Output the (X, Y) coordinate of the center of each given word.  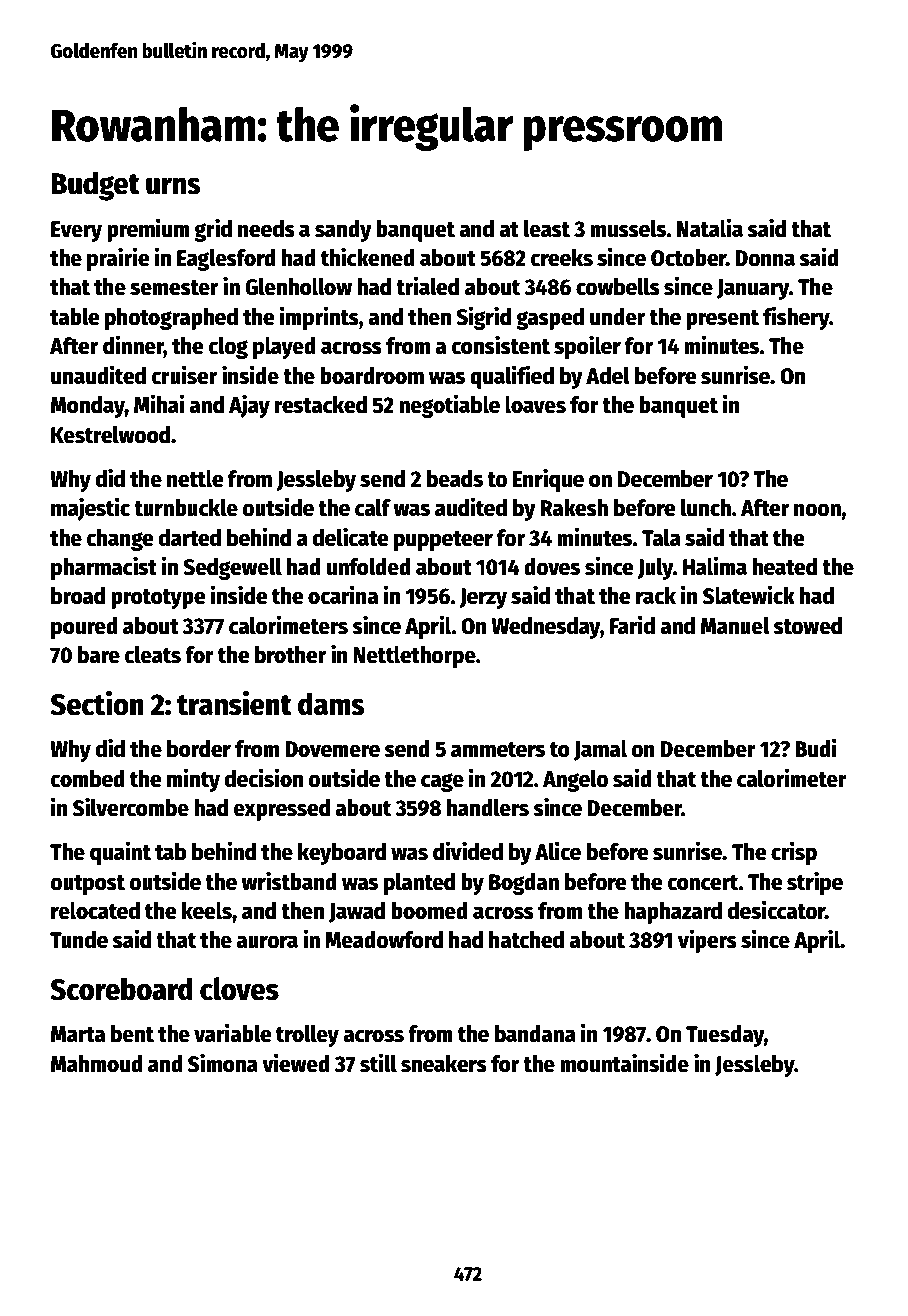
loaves (535, 405)
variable (233, 1033)
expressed (282, 810)
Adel (608, 376)
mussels (628, 229)
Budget (95, 186)
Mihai (159, 404)
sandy (343, 231)
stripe (815, 883)
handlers (488, 808)
